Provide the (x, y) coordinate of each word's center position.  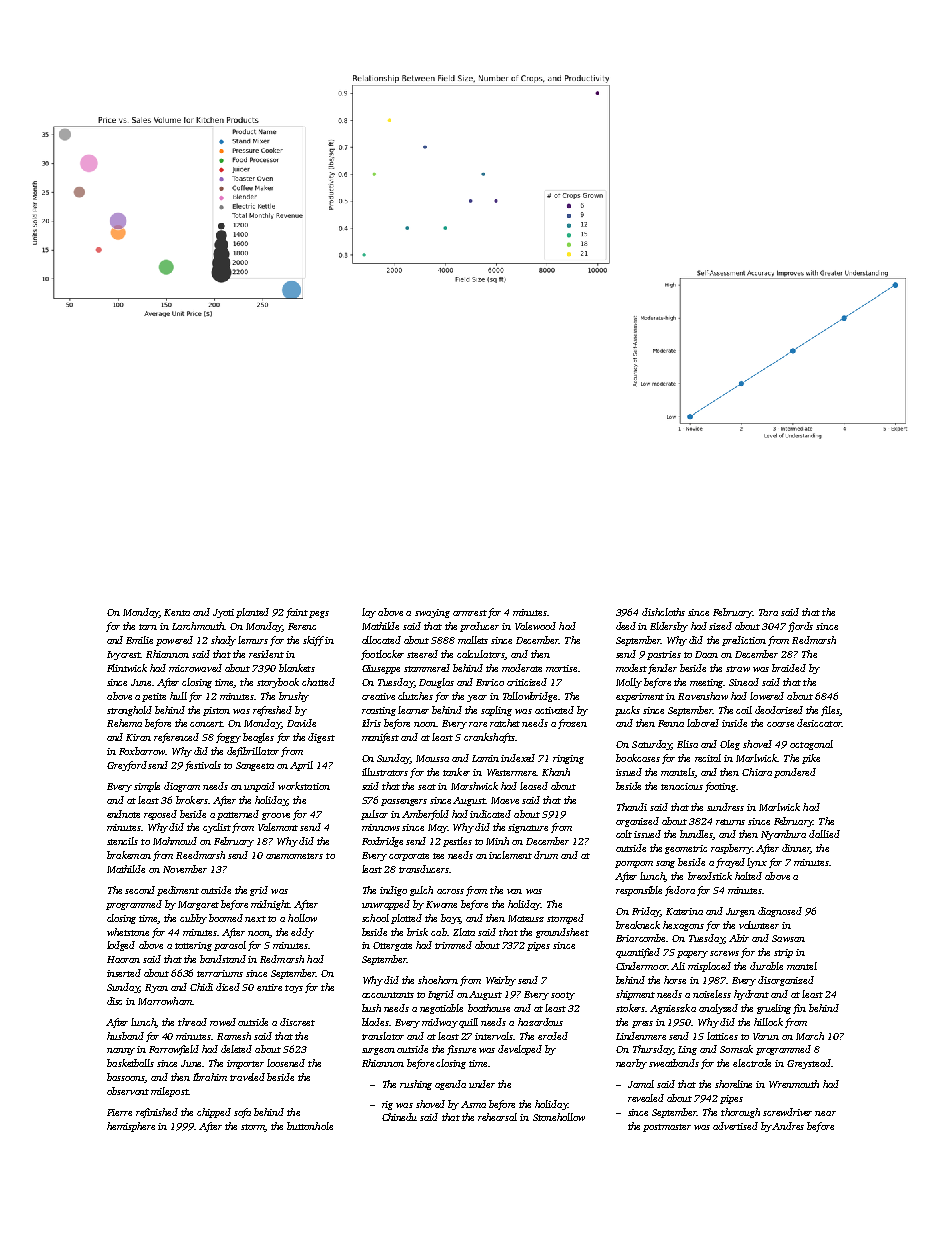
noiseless (712, 994)
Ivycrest (124, 655)
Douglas (436, 683)
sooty (563, 996)
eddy (302, 933)
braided (789, 668)
